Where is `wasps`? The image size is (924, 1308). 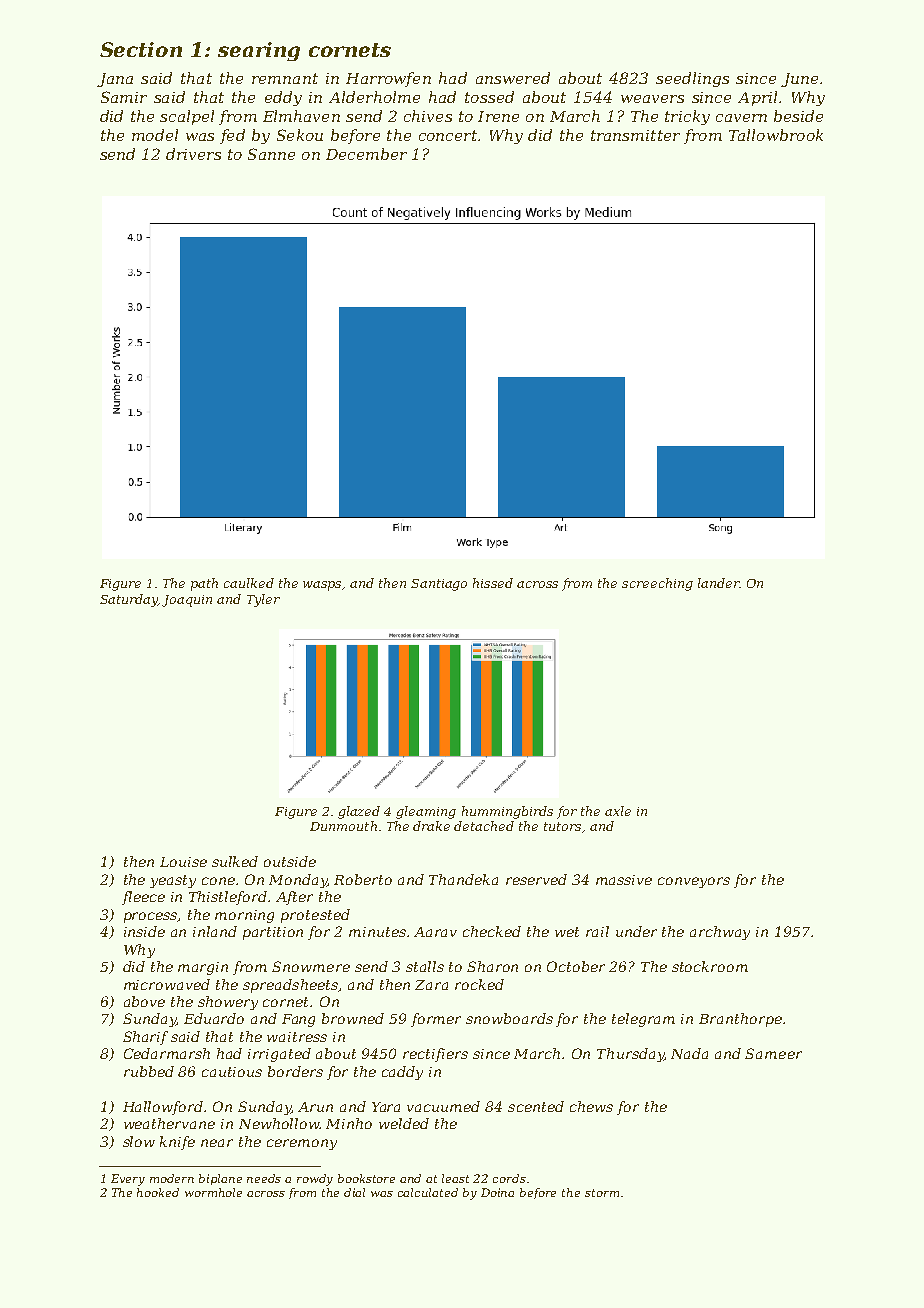 wasps is located at coordinates (323, 586).
